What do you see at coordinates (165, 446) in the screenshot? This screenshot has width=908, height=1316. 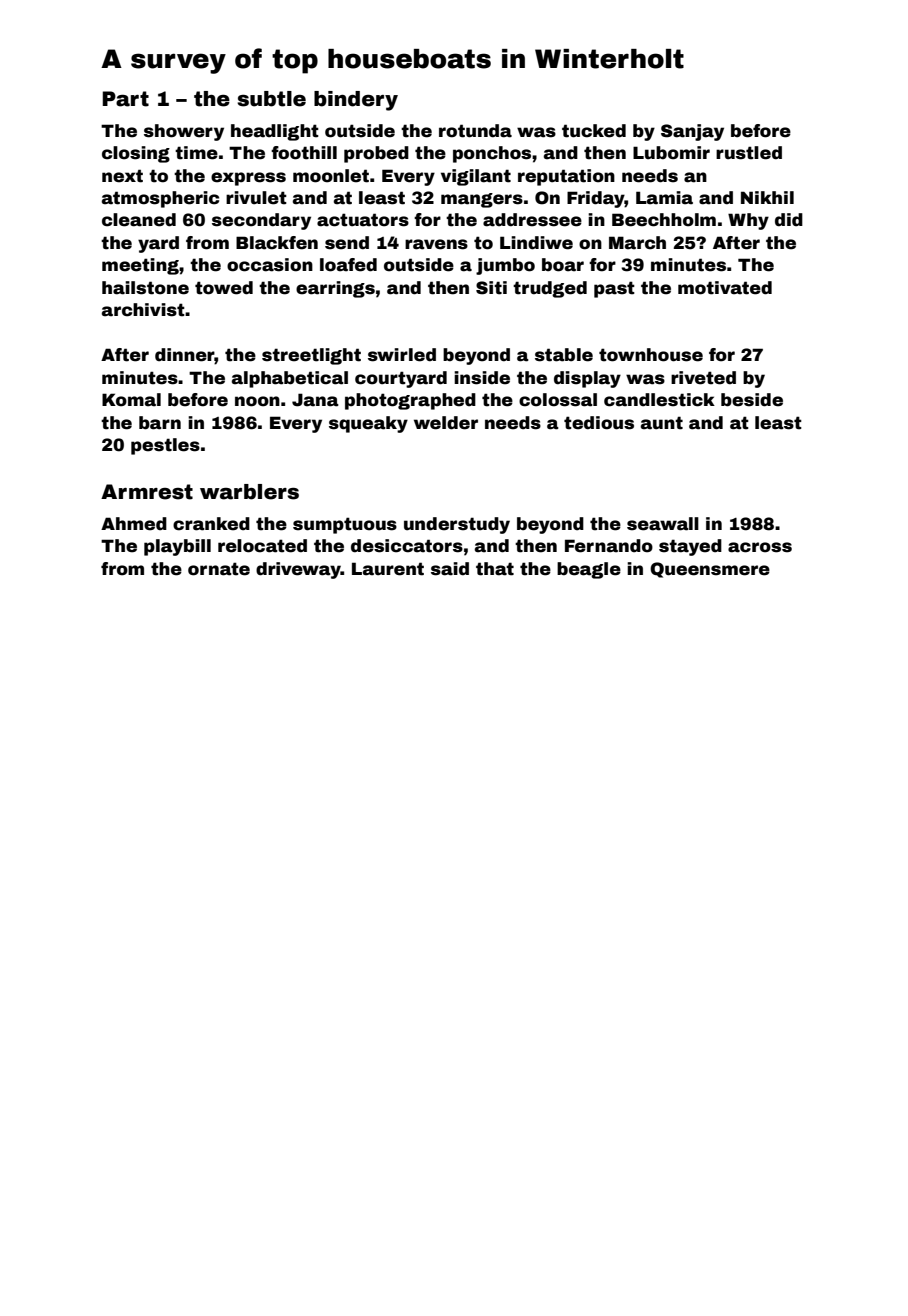 I see `pestles` at bounding box center [165, 446].
